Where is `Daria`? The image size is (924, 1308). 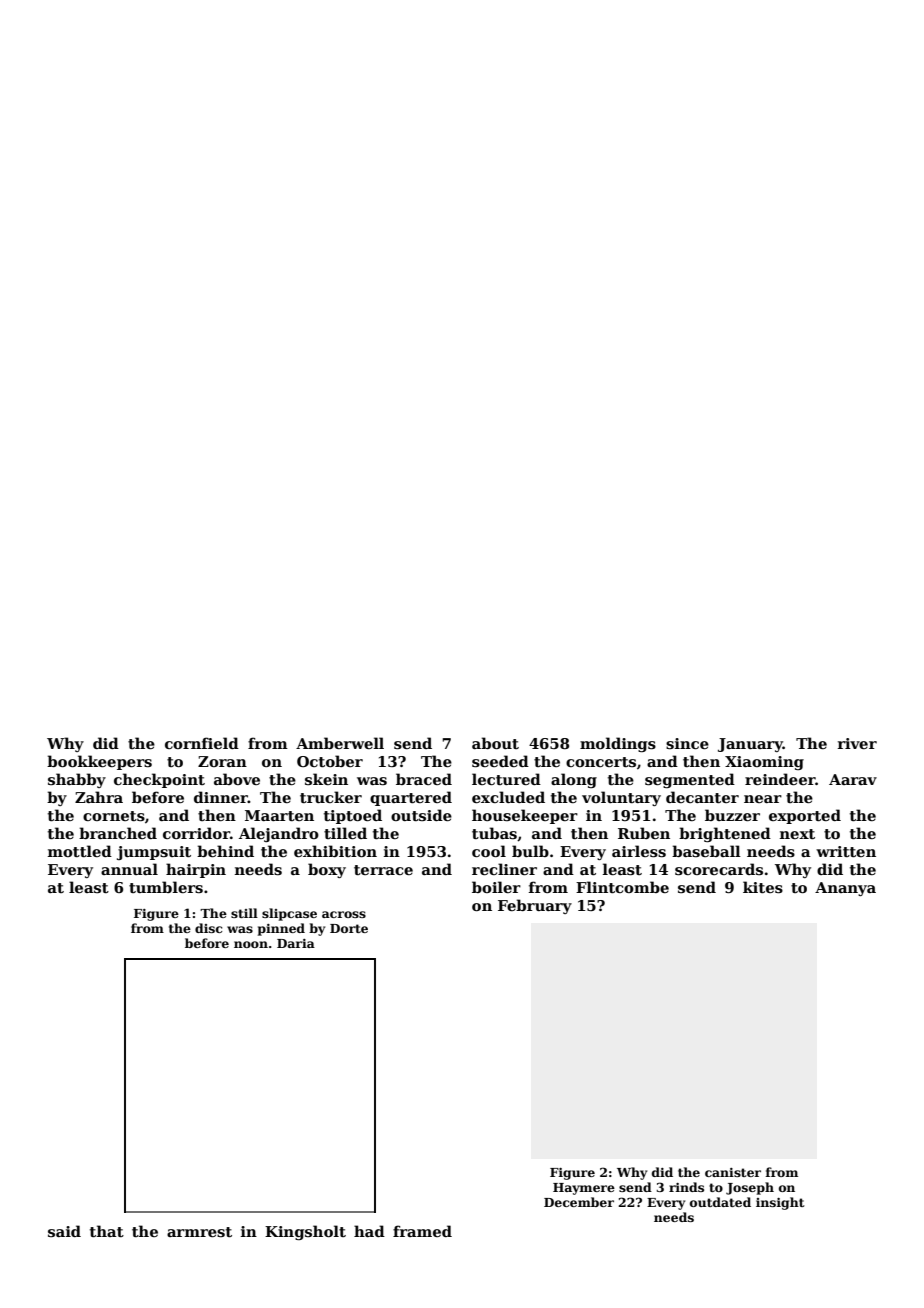 Daria is located at coordinates (296, 943).
